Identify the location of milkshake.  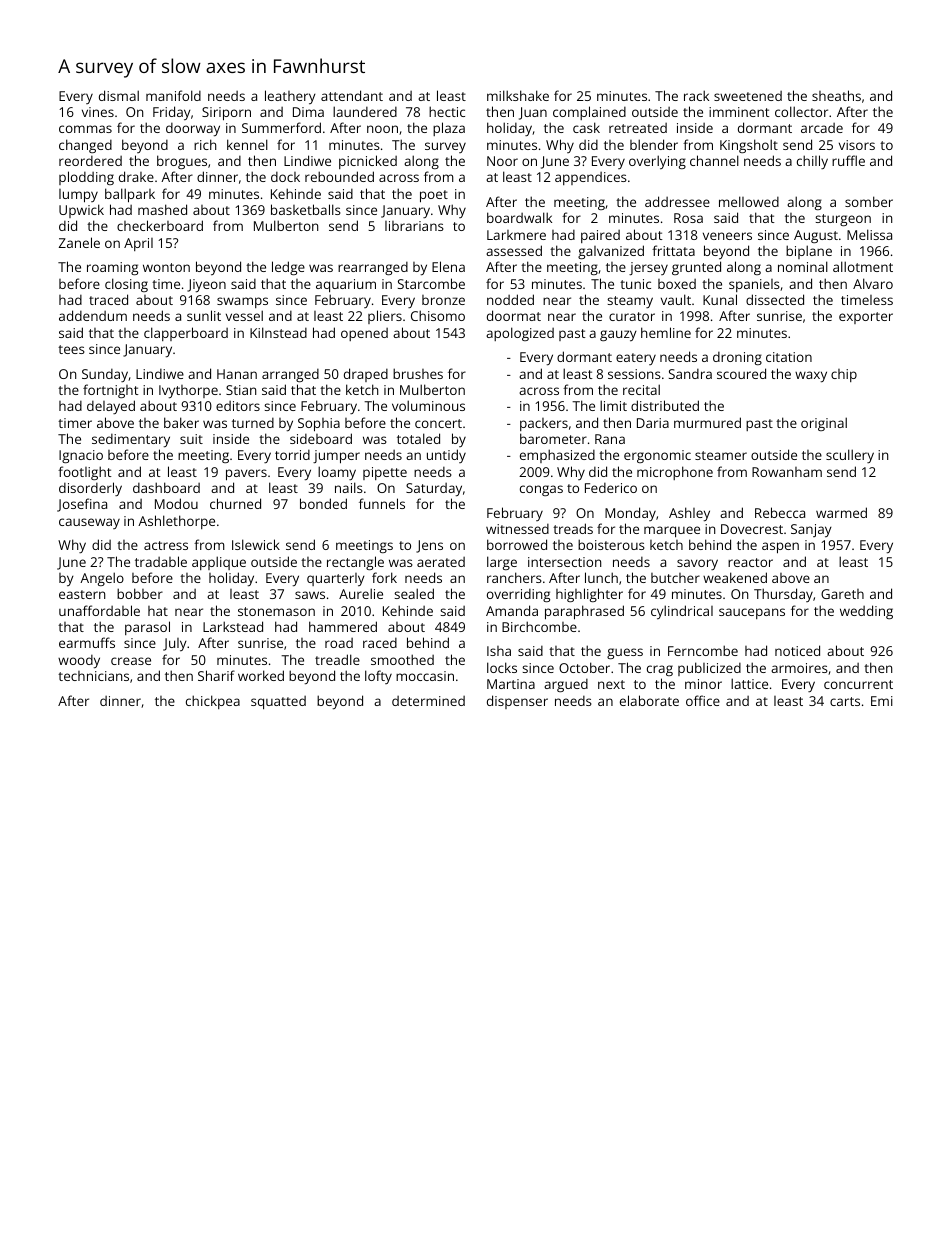
(518, 95).
